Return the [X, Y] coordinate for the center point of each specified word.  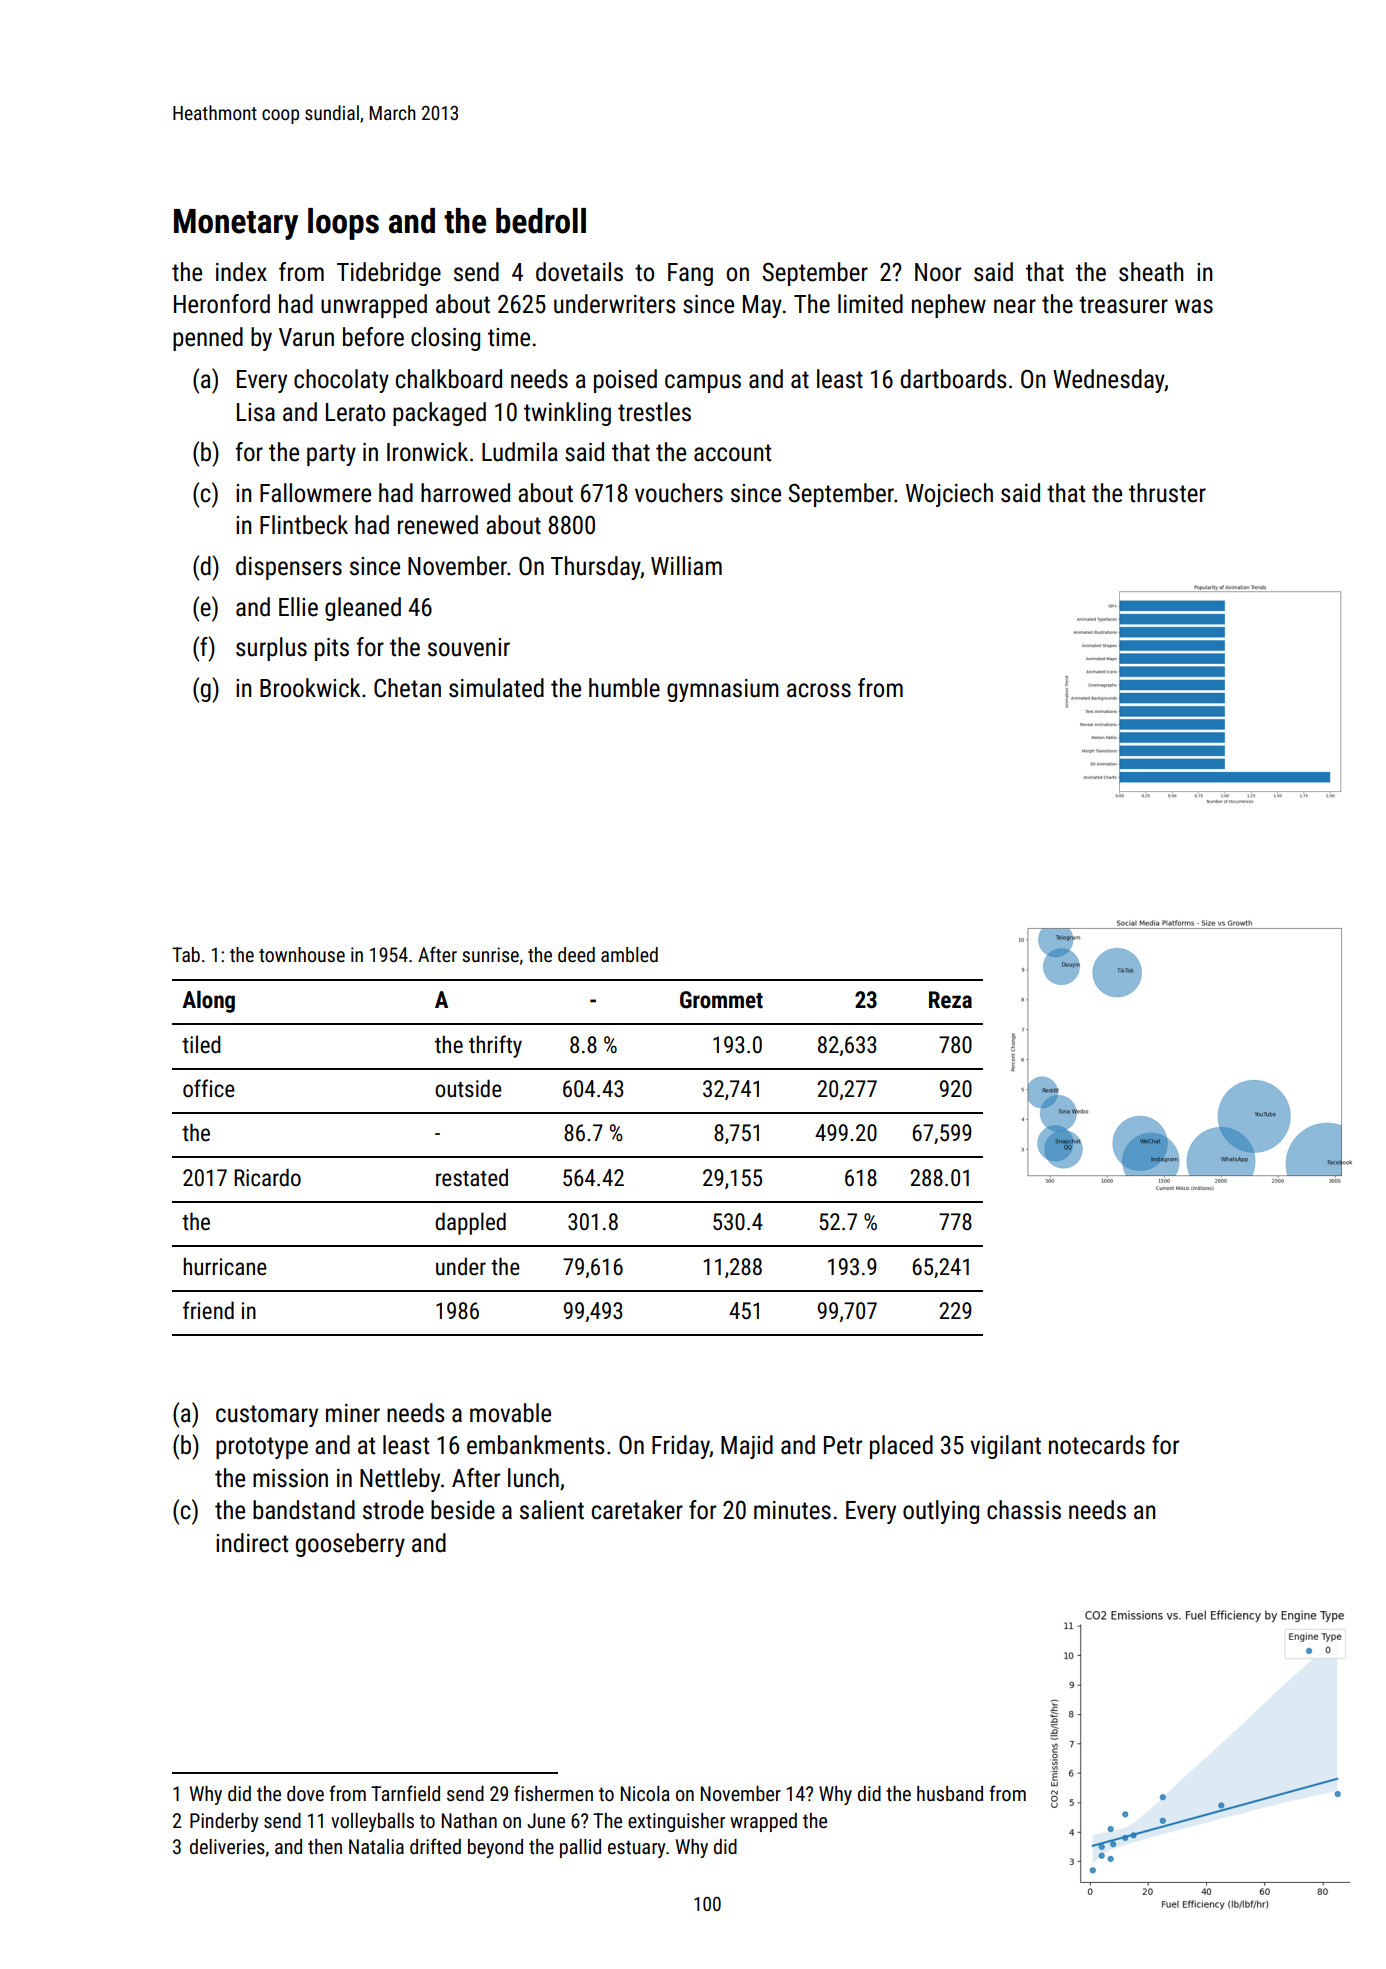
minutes [792, 1510]
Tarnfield [405, 1793]
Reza [950, 1000]
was [1194, 306]
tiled [201, 1044]
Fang [690, 274]
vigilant [1005, 1447]
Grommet [721, 1000]
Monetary [236, 224]
